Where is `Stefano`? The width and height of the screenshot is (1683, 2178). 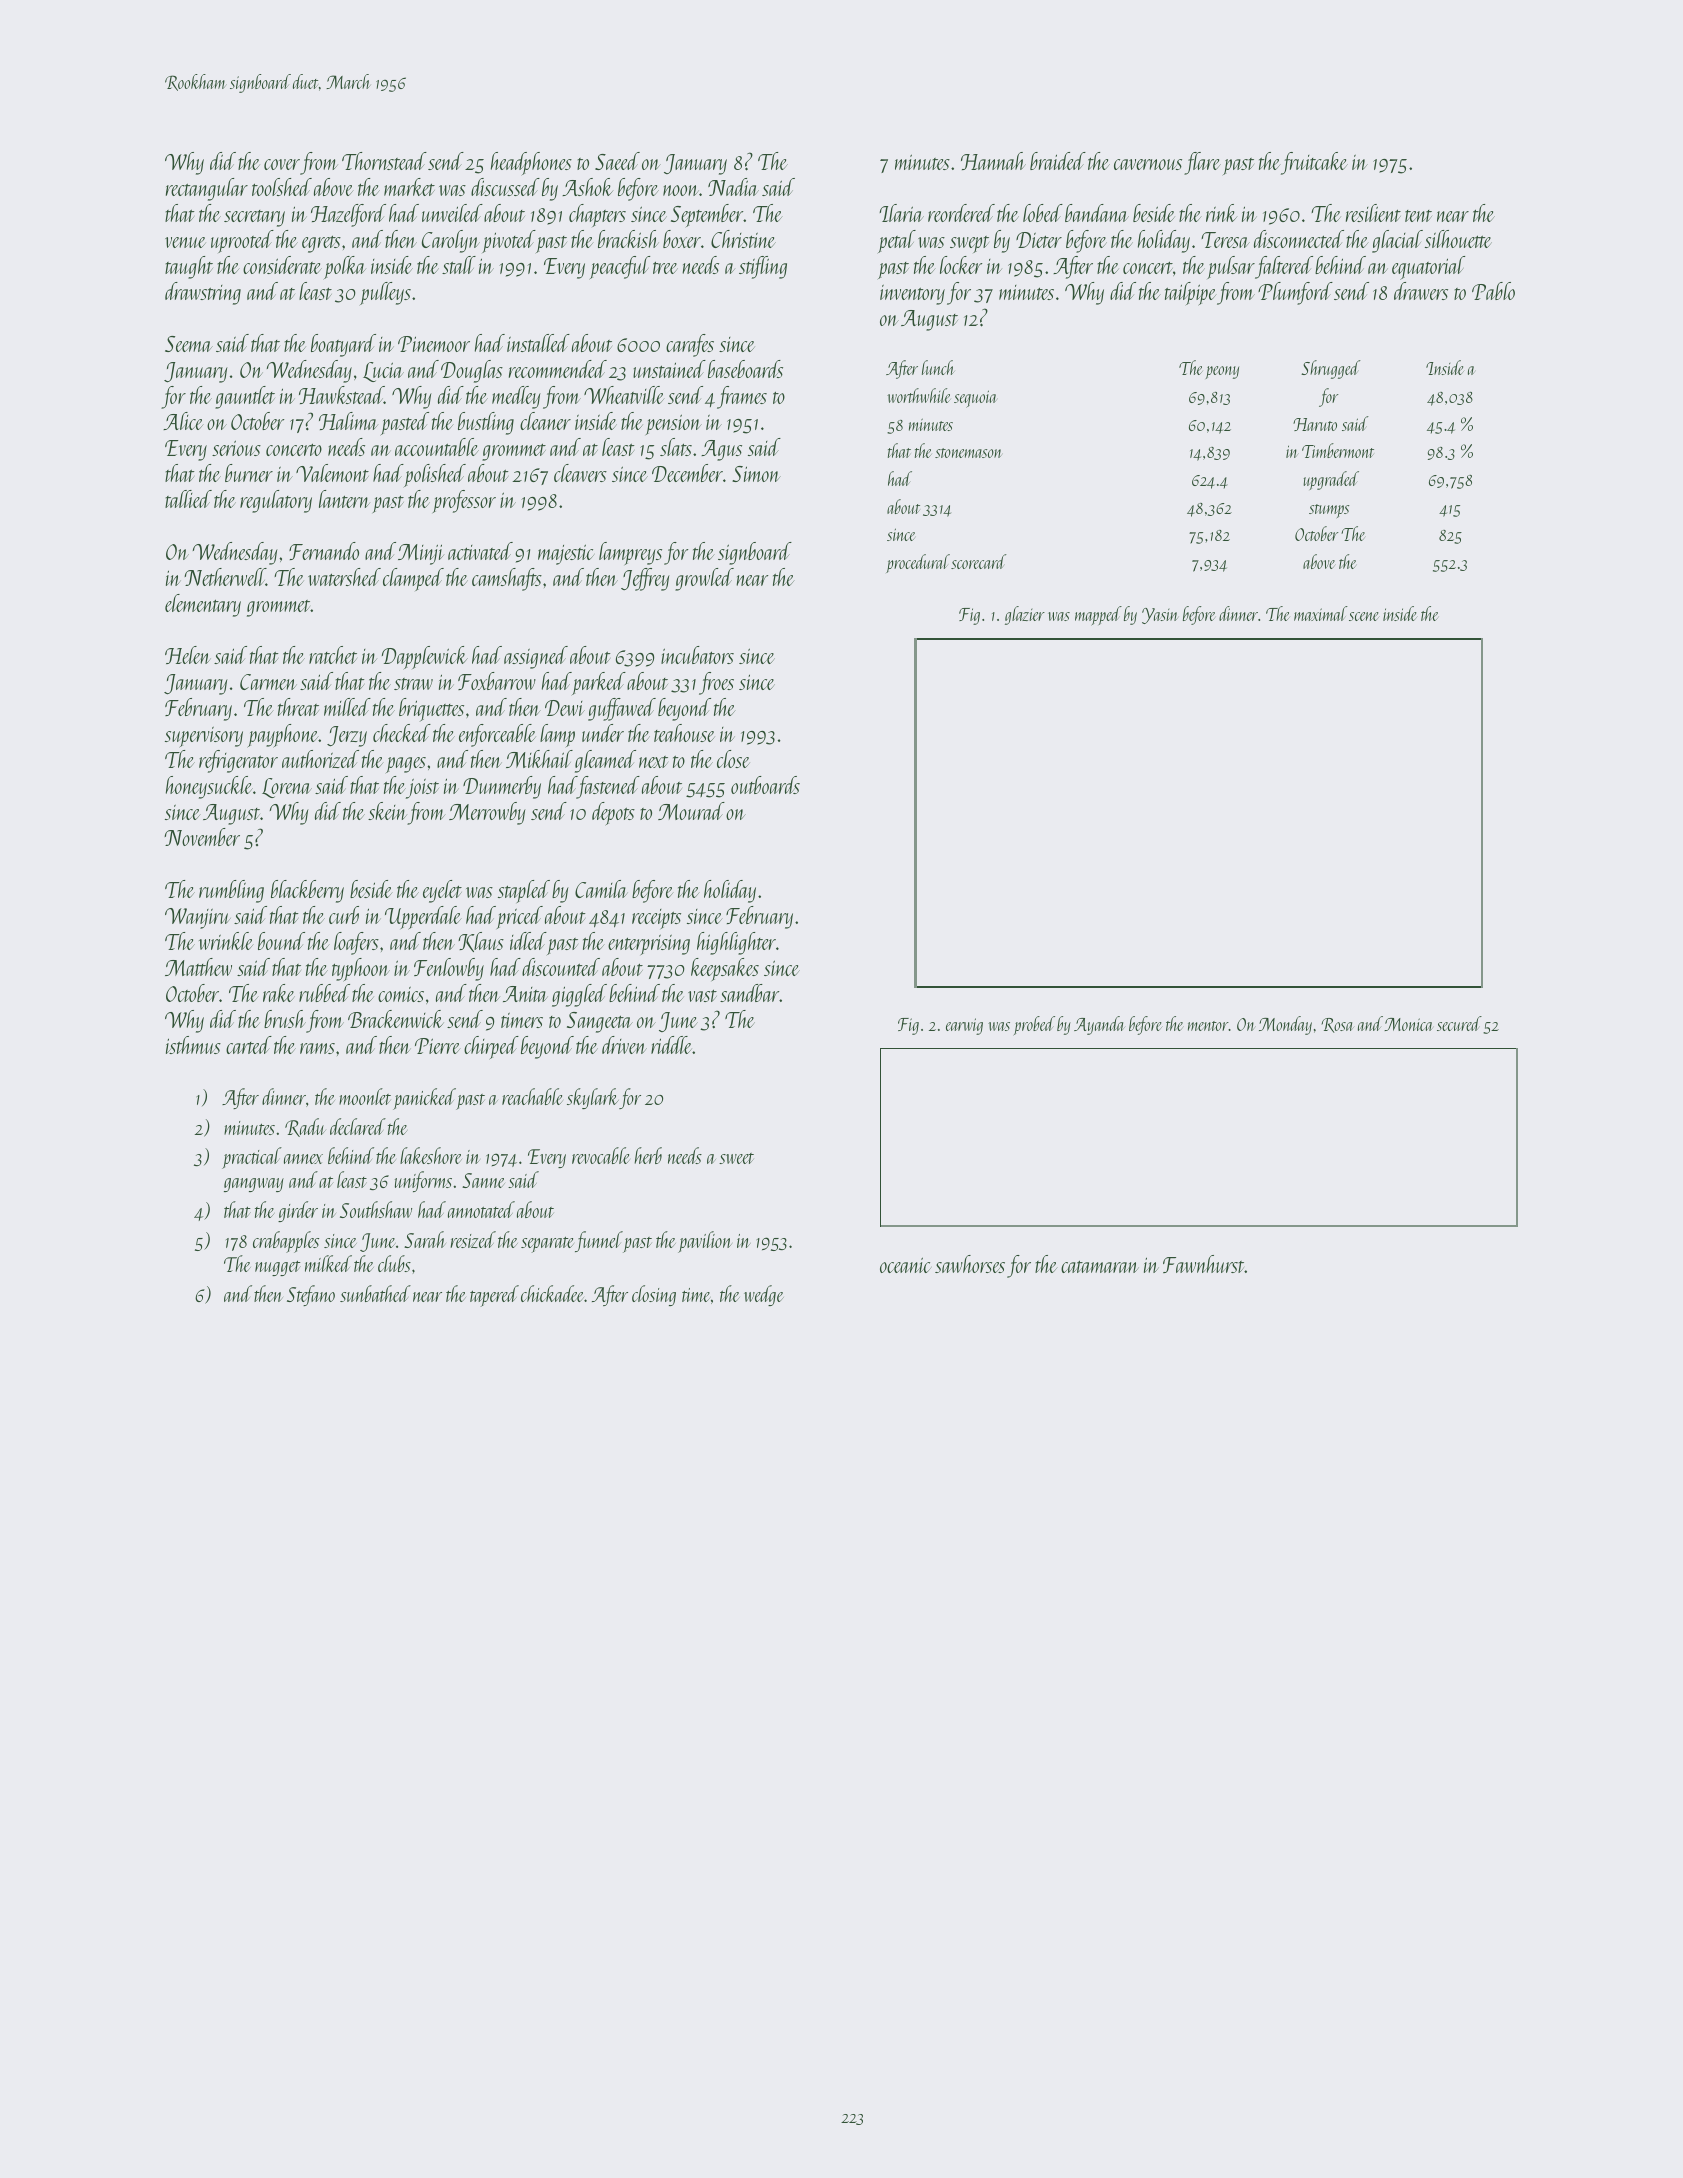 Stefano is located at coordinates (311, 1295).
